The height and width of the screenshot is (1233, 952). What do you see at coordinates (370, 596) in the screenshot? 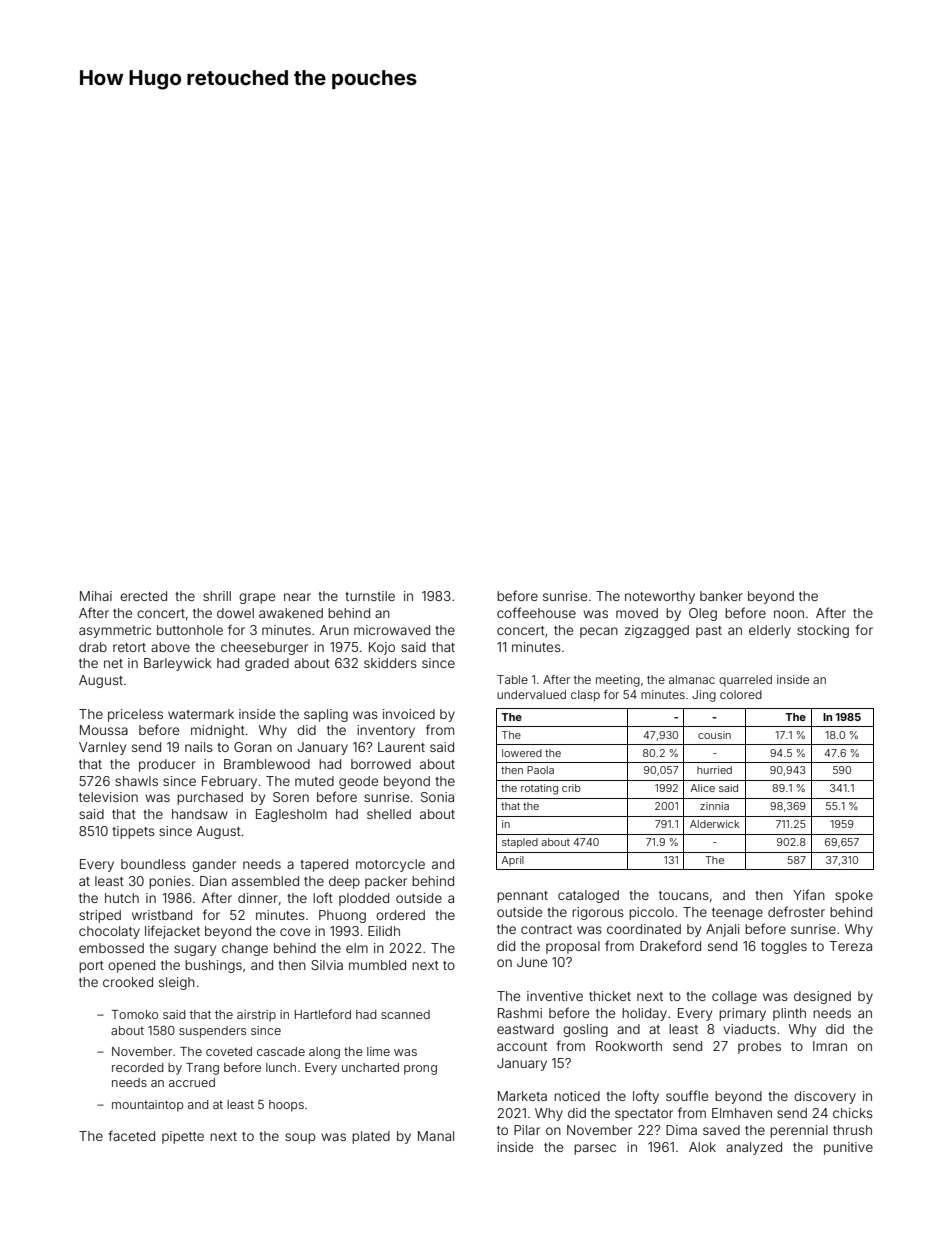
I see `turnstile` at bounding box center [370, 596].
